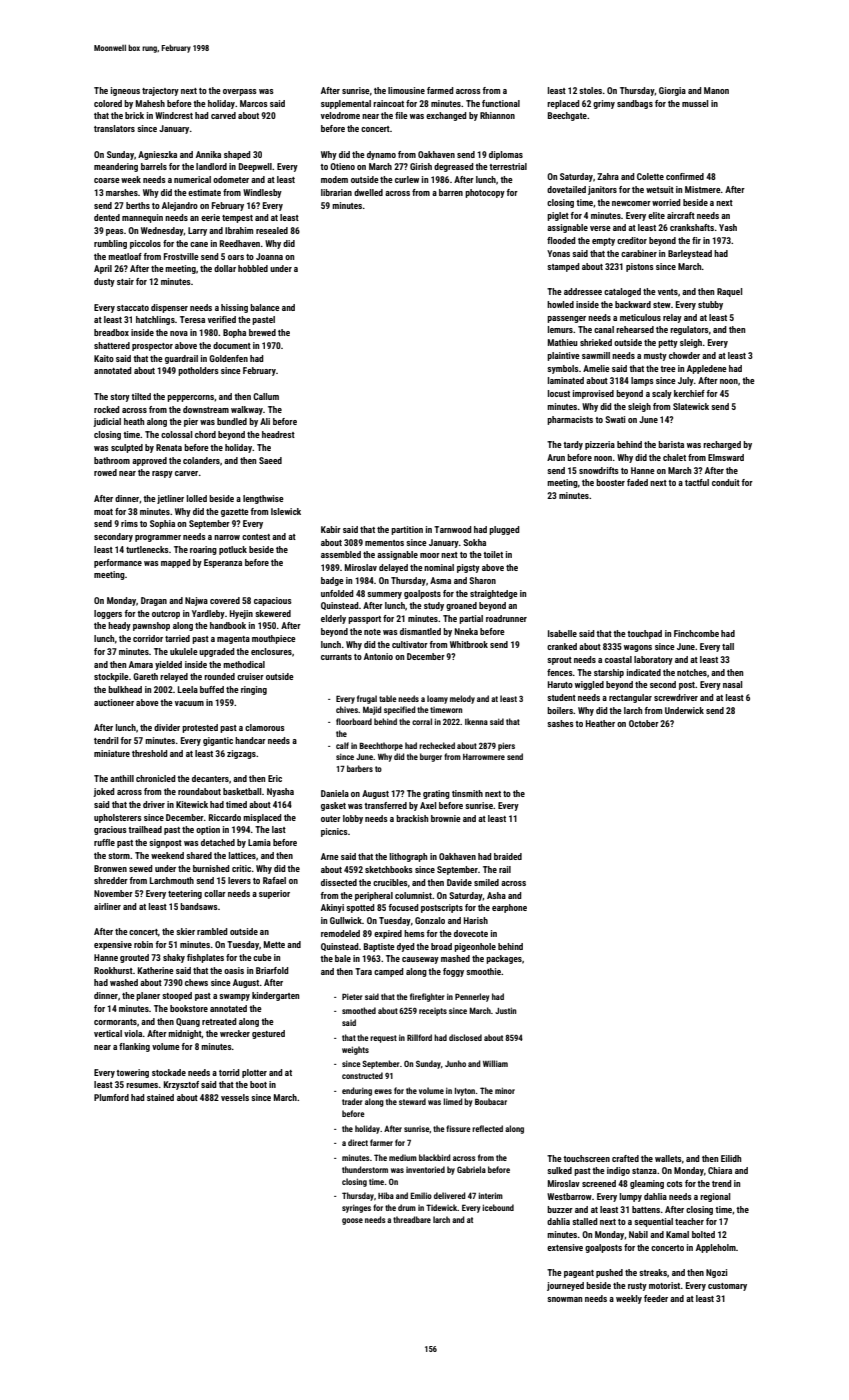 The width and height of the image is (849, 1400). Describe the element at coordinates (353, 819) in the image. I see `lobby` at that location.
